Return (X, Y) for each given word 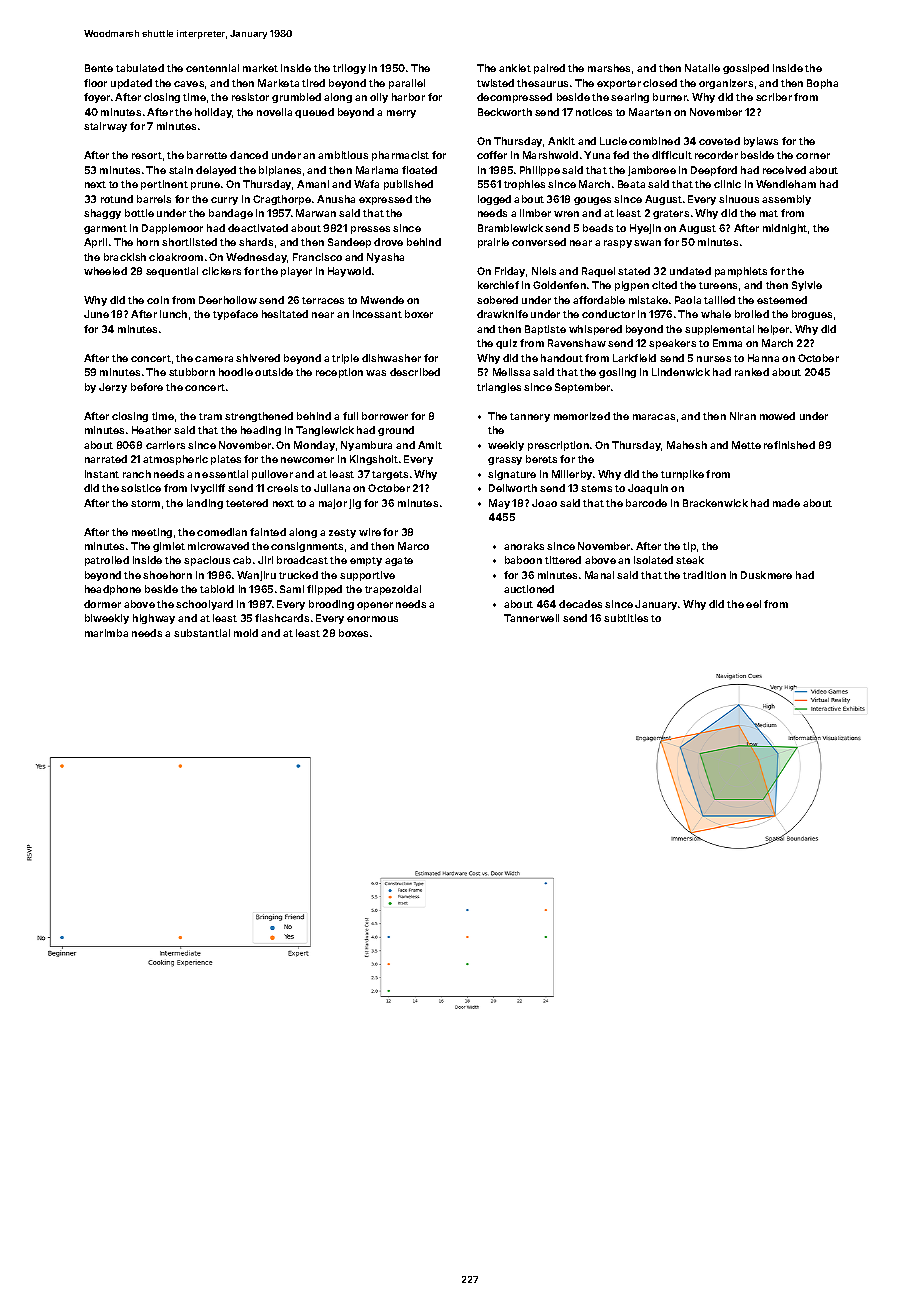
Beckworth (505, 112)
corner (813, 156)
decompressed (514, 98)
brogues (812, 315)
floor (95, 83)
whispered (595, 330)
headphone (113, 590)
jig (355, 504)
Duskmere (766, 575)
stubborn (192, 372)
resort (147, 155)
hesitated (285, 314)
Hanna (763, 358)
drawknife (502, 314)
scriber (774, 97)
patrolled (107, 561)
